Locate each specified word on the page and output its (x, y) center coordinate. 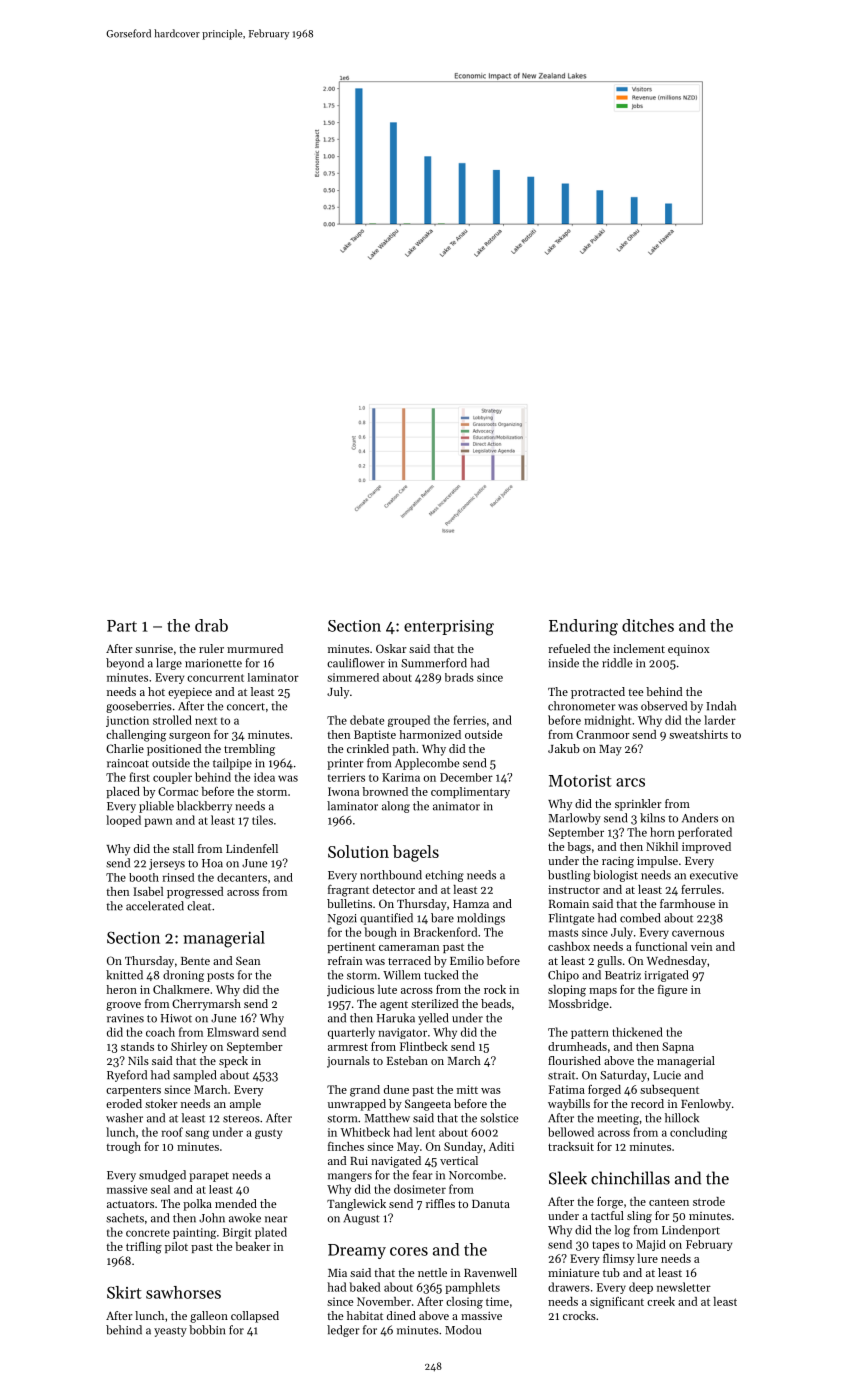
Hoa (212, 863)
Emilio (467, 960)
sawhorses (183, 1292)
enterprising (449, 628)
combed (640, 918)
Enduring (583, 627)
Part (122, 626)
